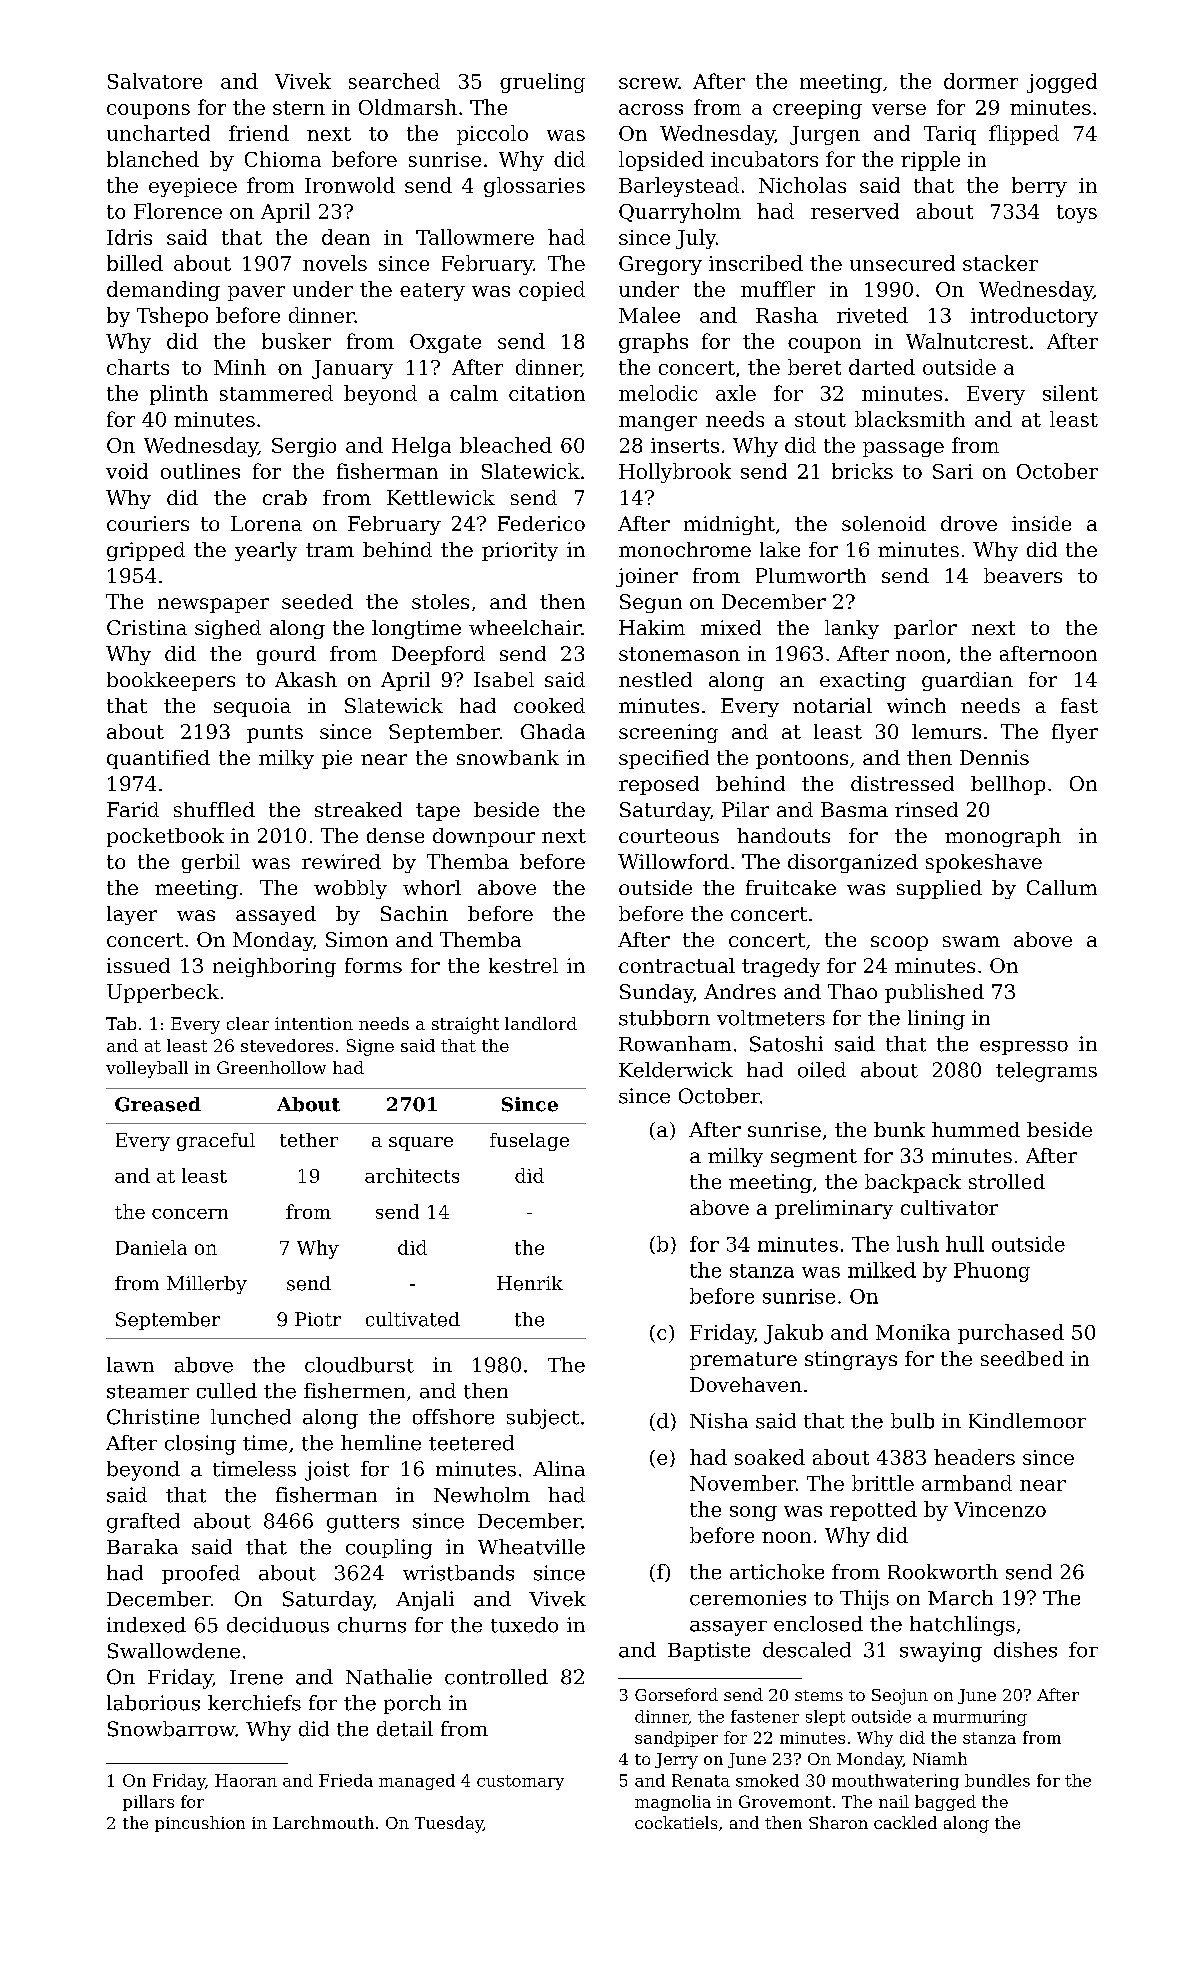 The width and height of the page is (1204, 1983). I want to click on Signe, so click(370, 1047).
